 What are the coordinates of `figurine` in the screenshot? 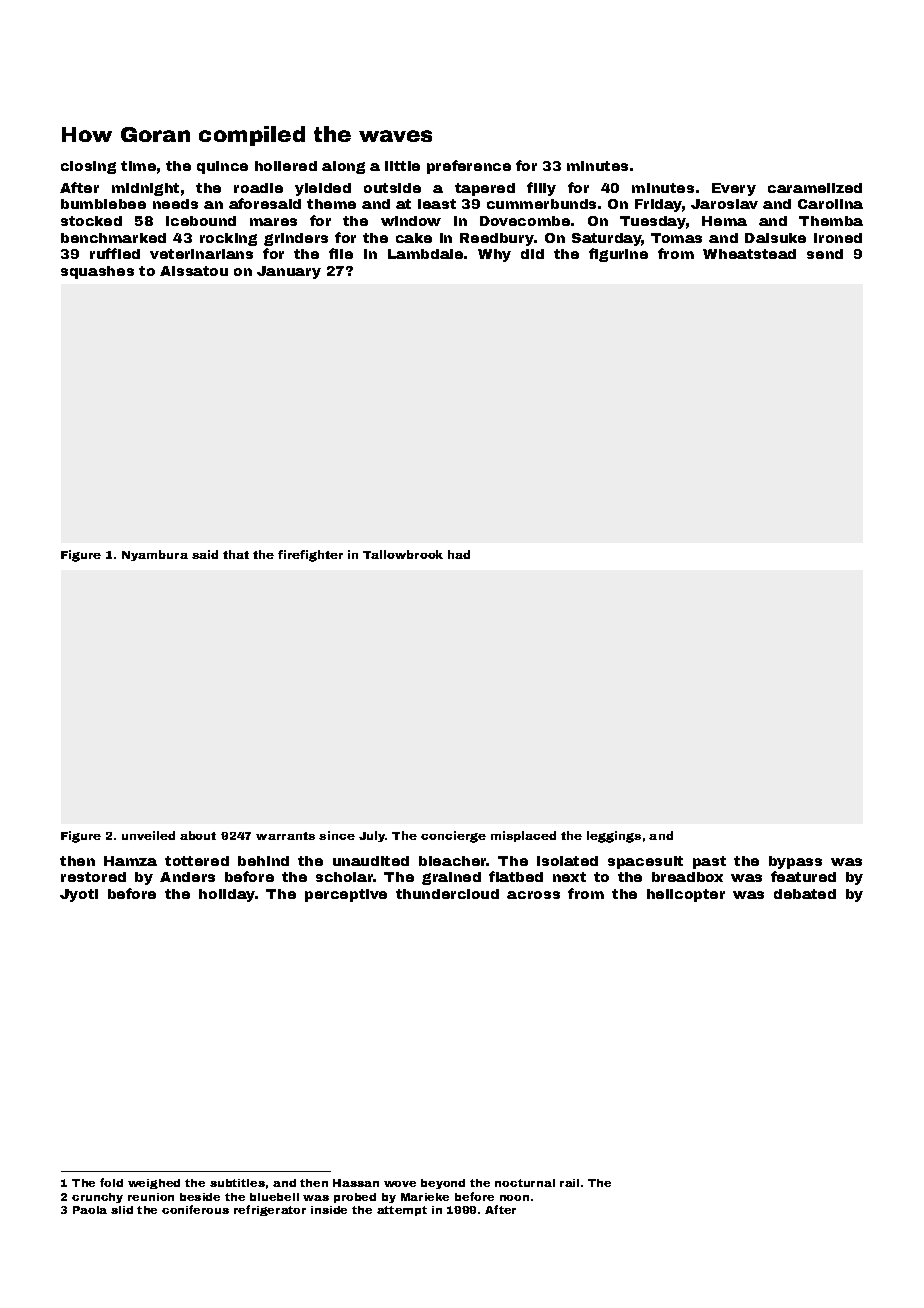 It's located at (618, 255).
